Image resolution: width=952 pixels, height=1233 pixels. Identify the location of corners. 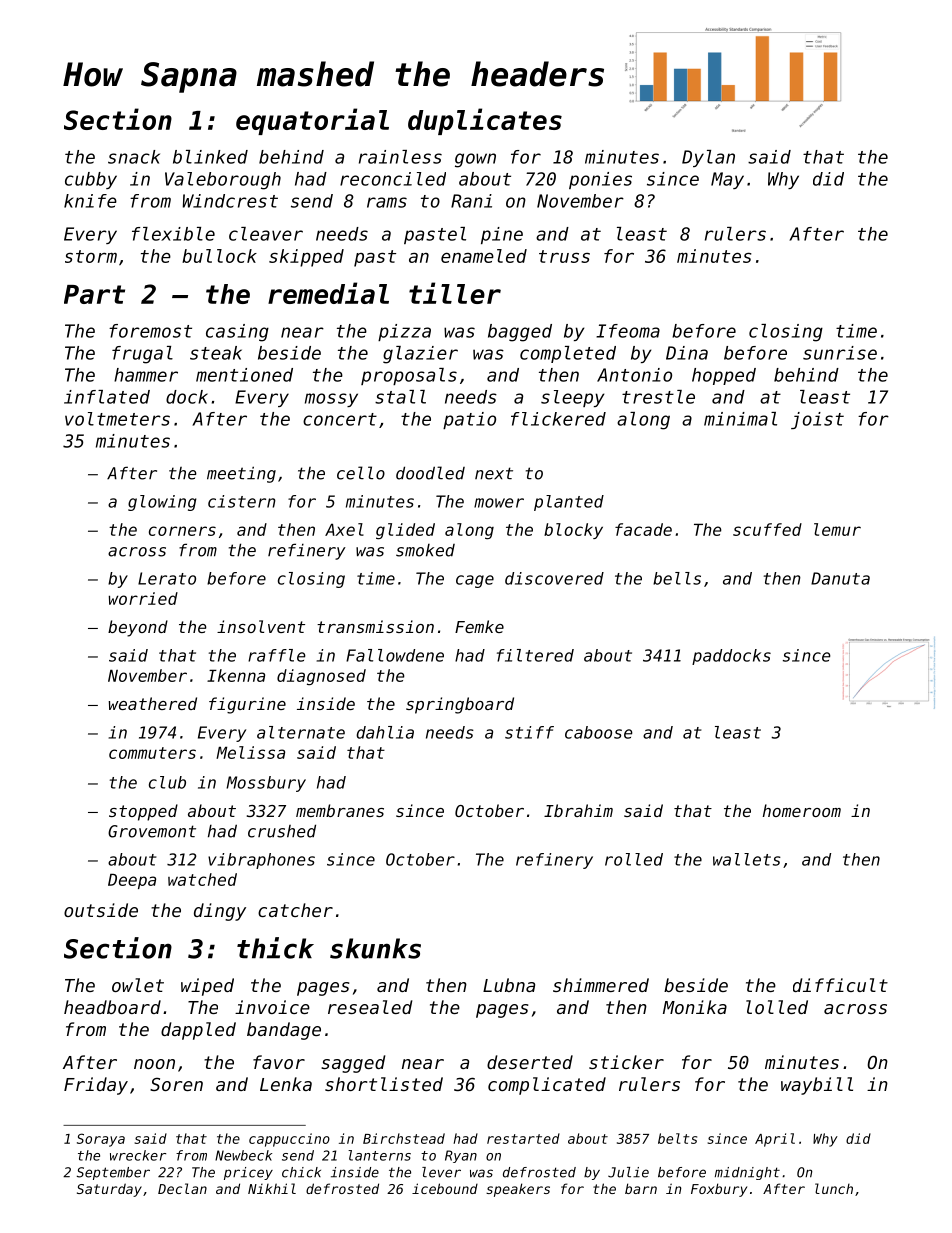
(182, 531).
